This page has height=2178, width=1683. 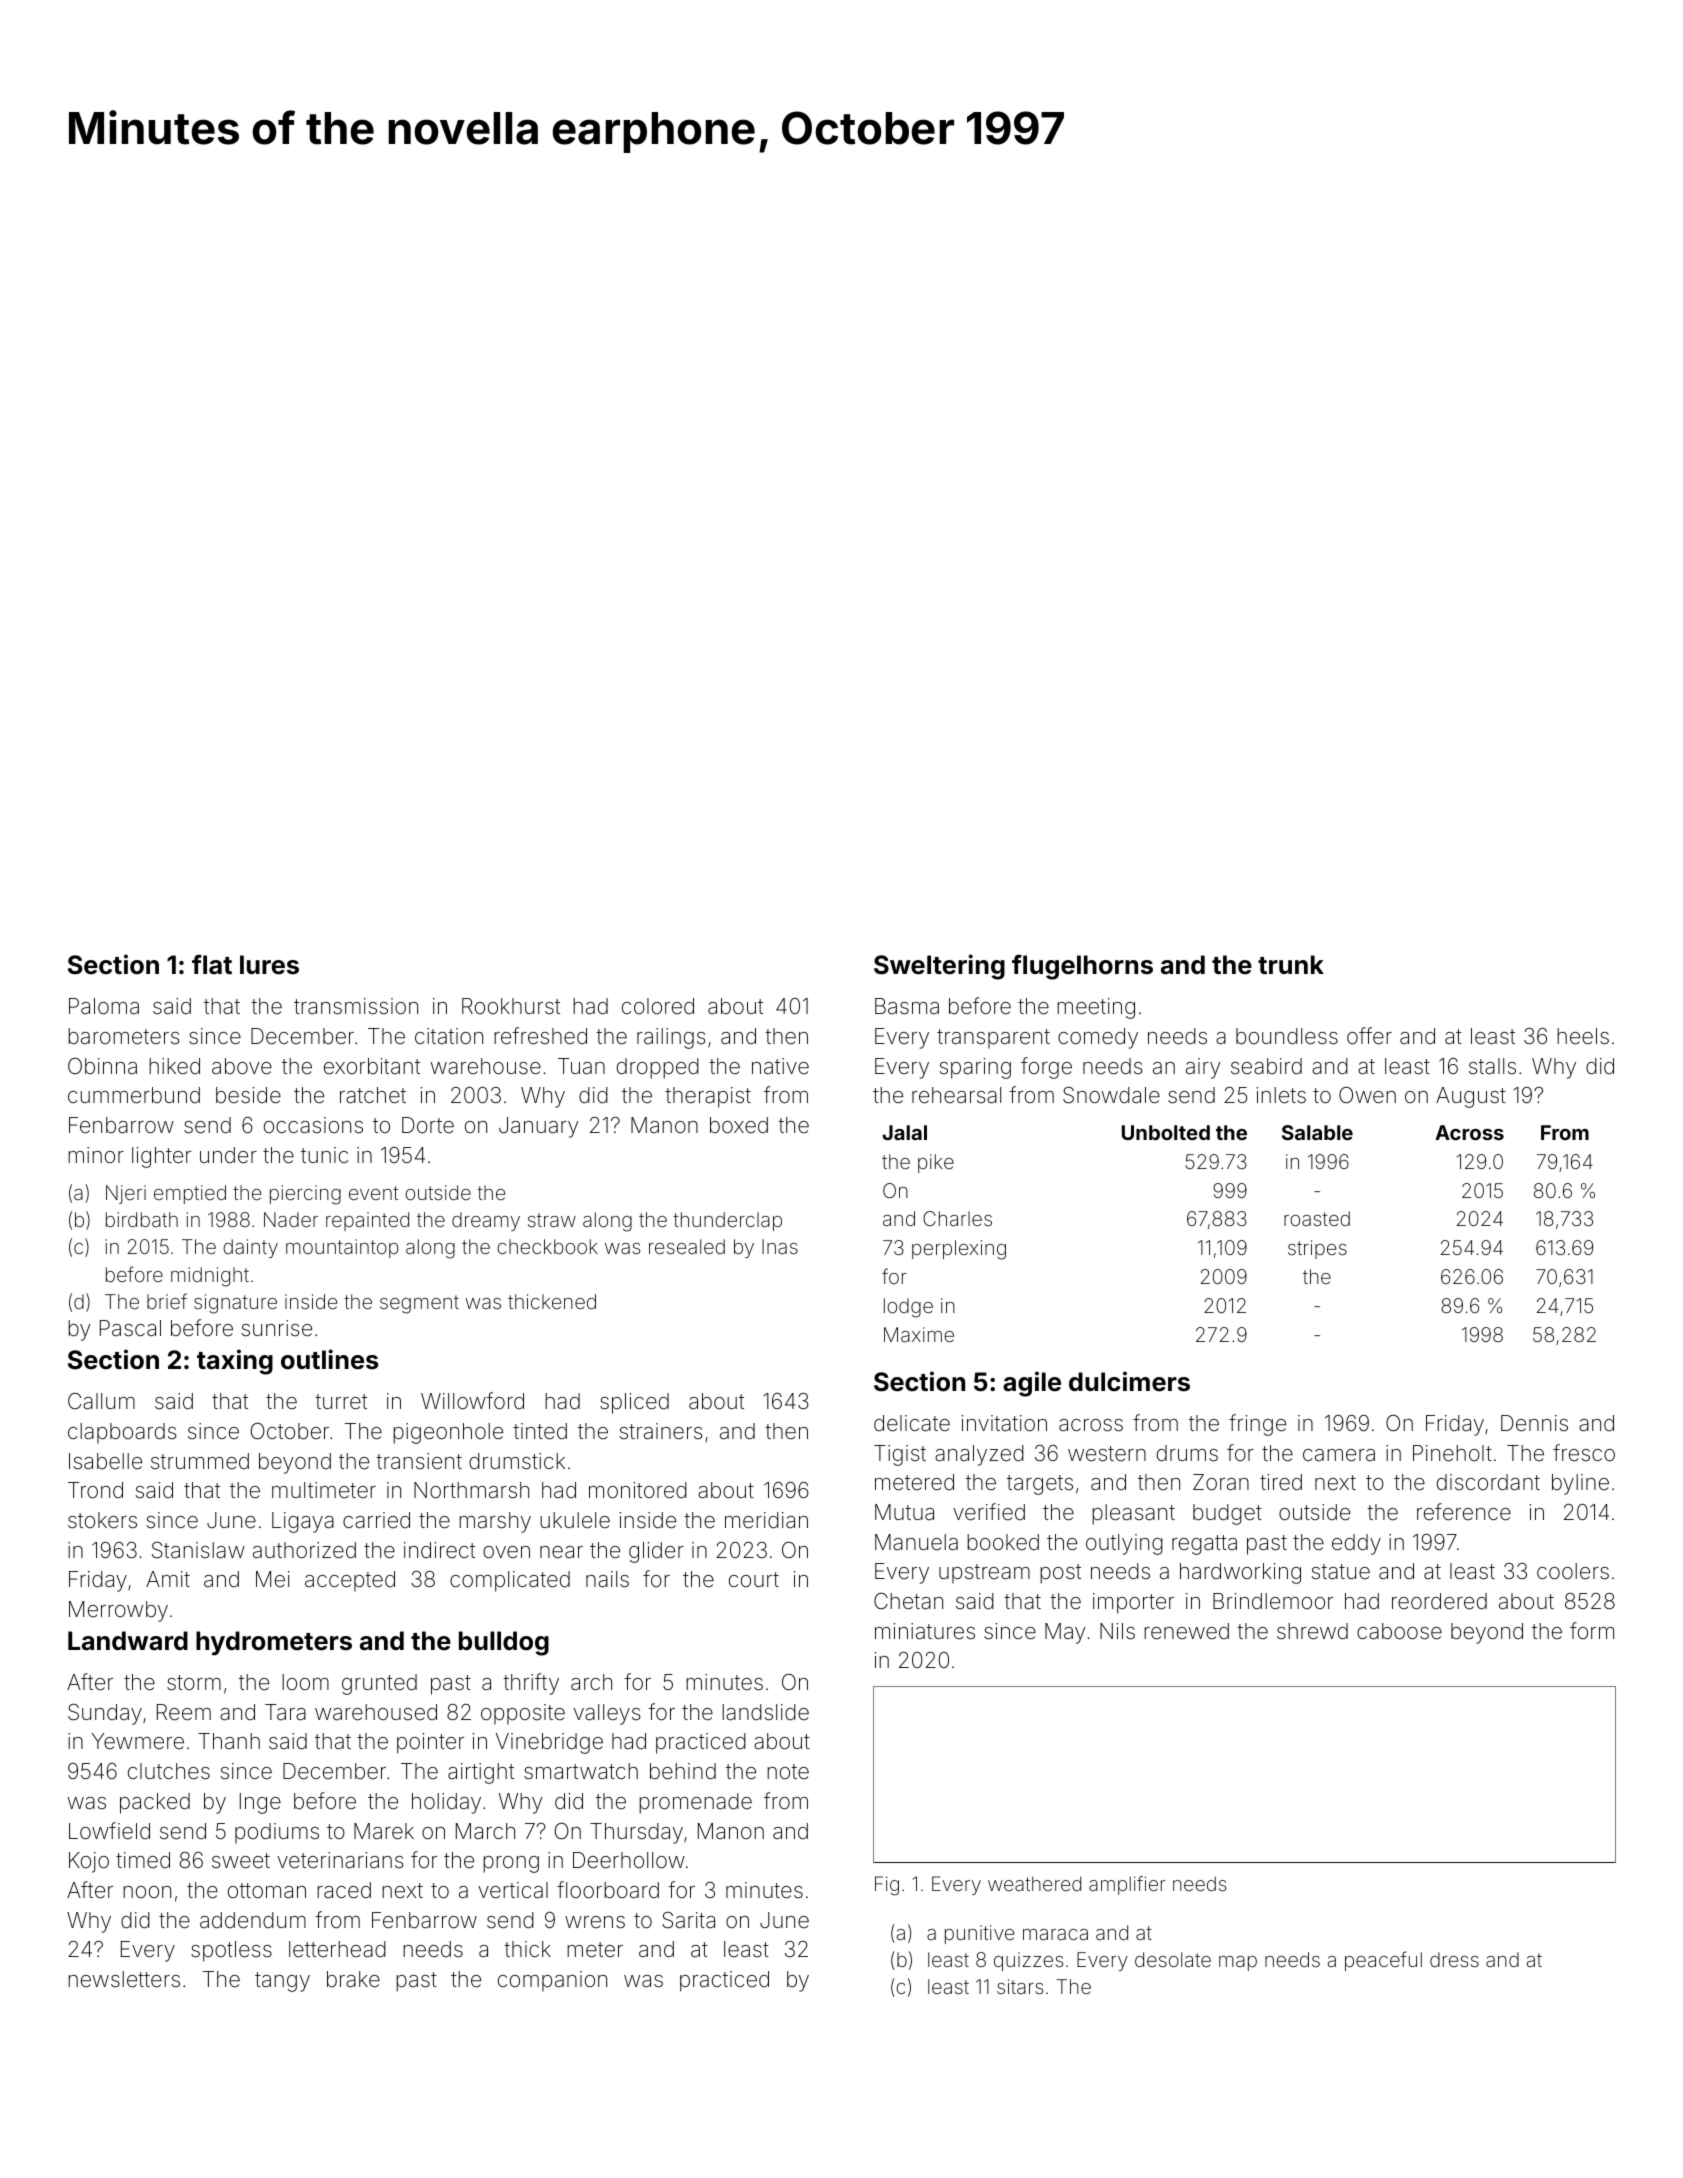 I want to click on Dennis, so click(x=1534, y=1423).
